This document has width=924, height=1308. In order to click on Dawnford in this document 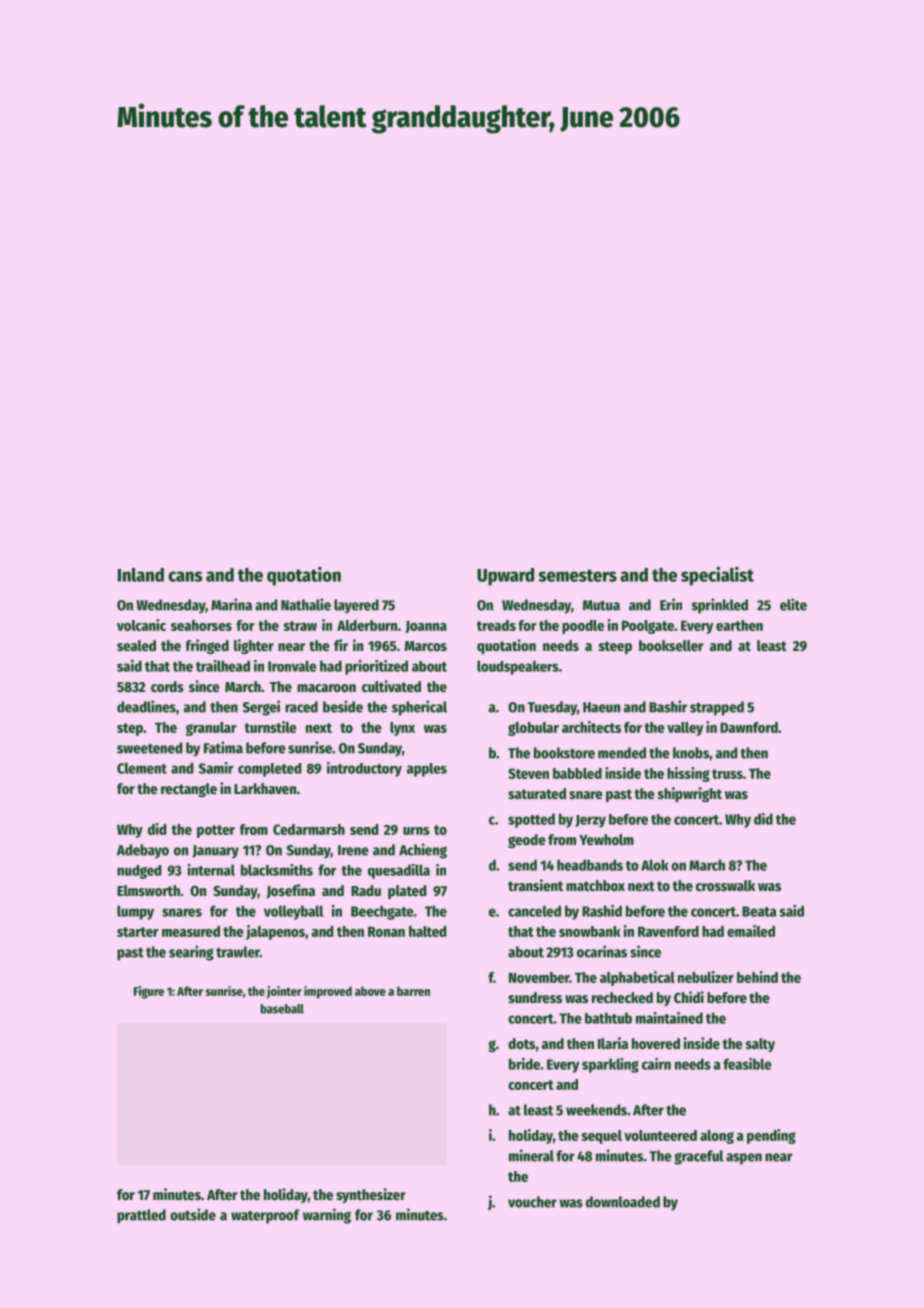, I will do `click(749, 727)`.
